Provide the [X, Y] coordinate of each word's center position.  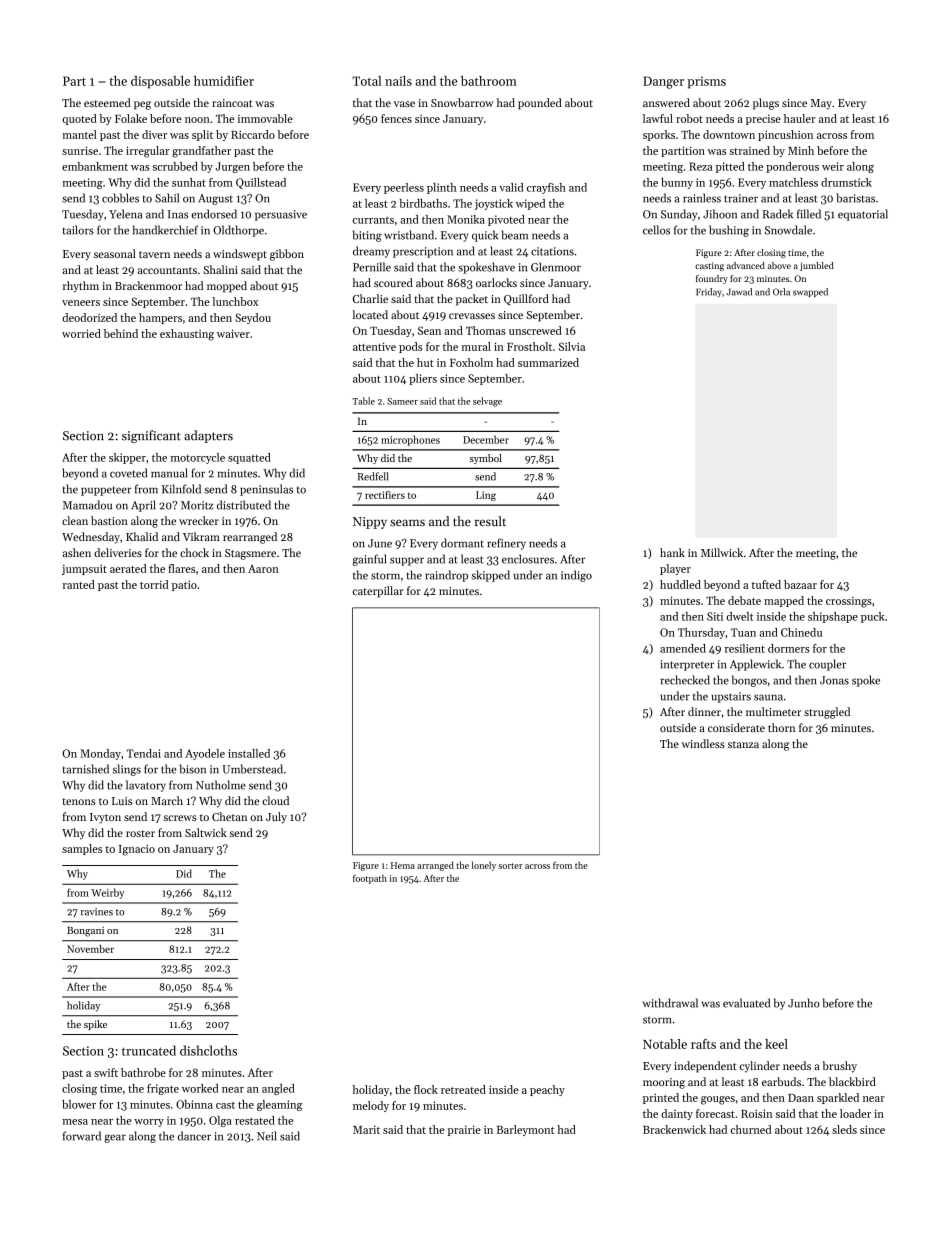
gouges [718, 1100]
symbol [486, 459]
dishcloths [208, 1050]
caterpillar [378, 592]
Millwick [722, 552]
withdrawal [670, 1003]
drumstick [846, 182]
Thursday [701, 633]
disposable [160, 82]
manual [169, 473]
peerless [404, 188]
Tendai [144, 753]
